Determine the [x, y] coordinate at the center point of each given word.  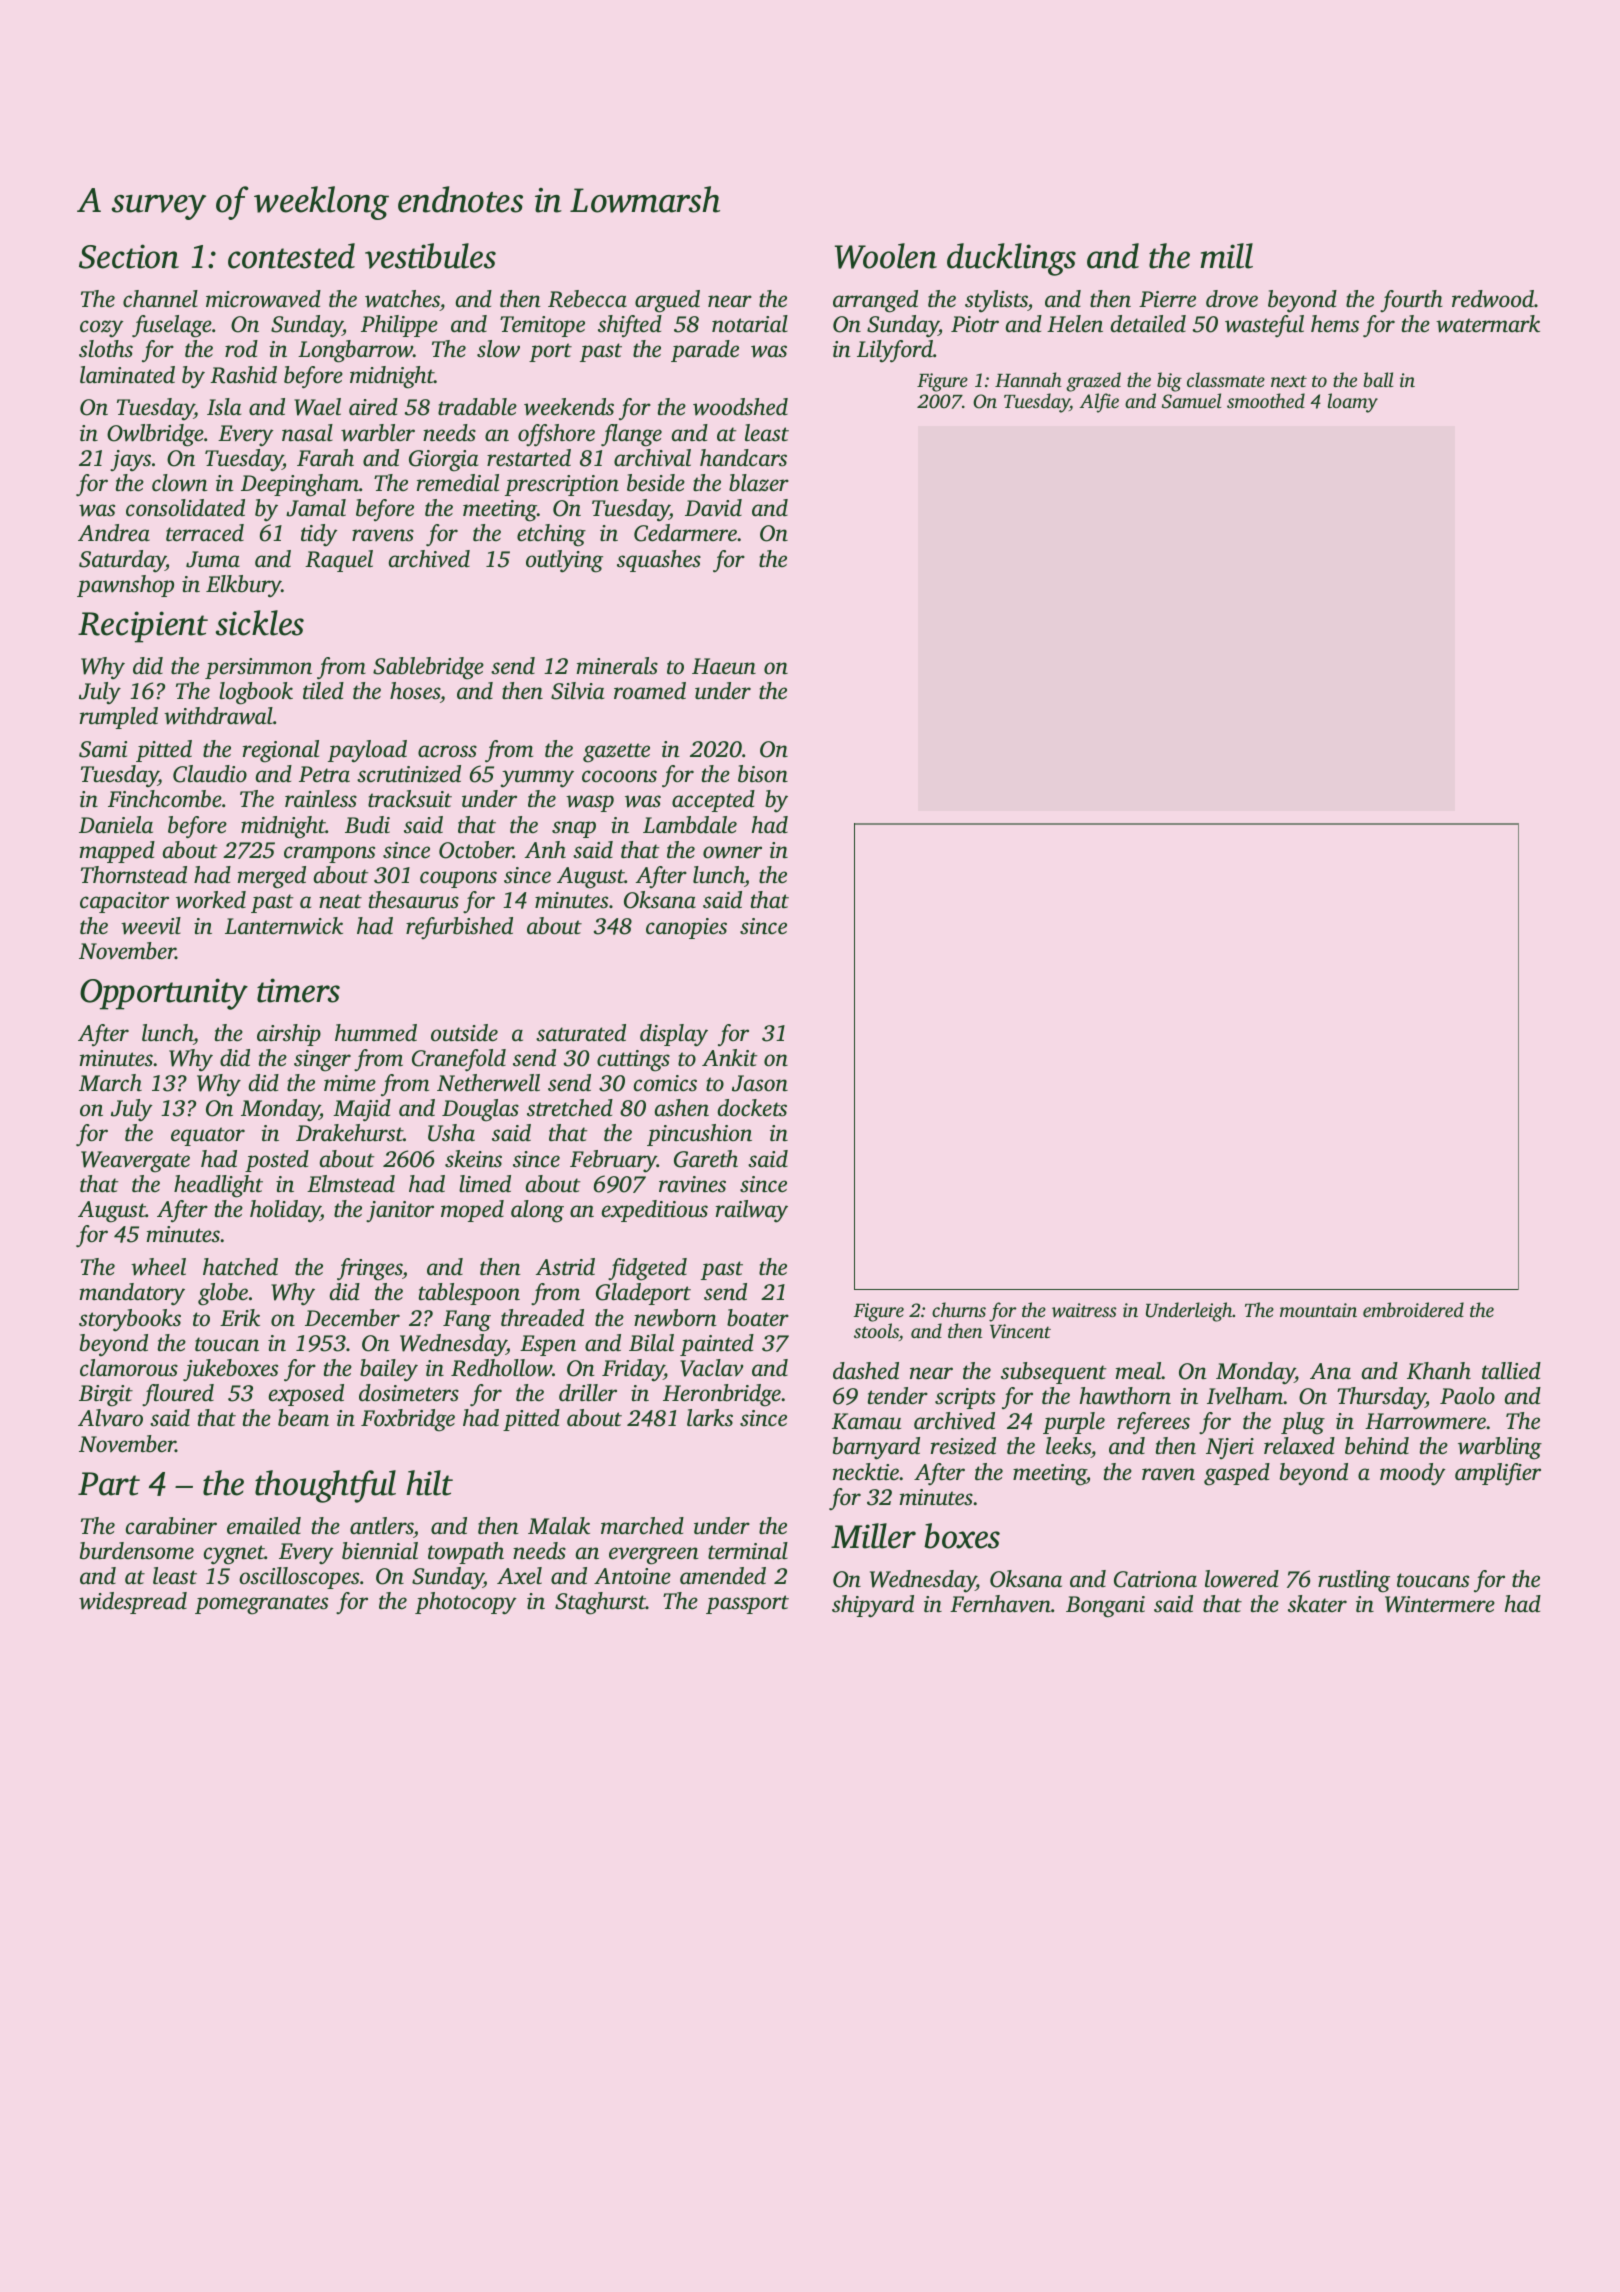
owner [732, 852]
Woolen [886, 256]
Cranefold [459, 1060]
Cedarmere [685, 533]
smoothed [1266, 400]
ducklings [1011, 259]
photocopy [466, 1603]
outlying [564, 561]
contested [291, 256]
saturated [581, 1033]
